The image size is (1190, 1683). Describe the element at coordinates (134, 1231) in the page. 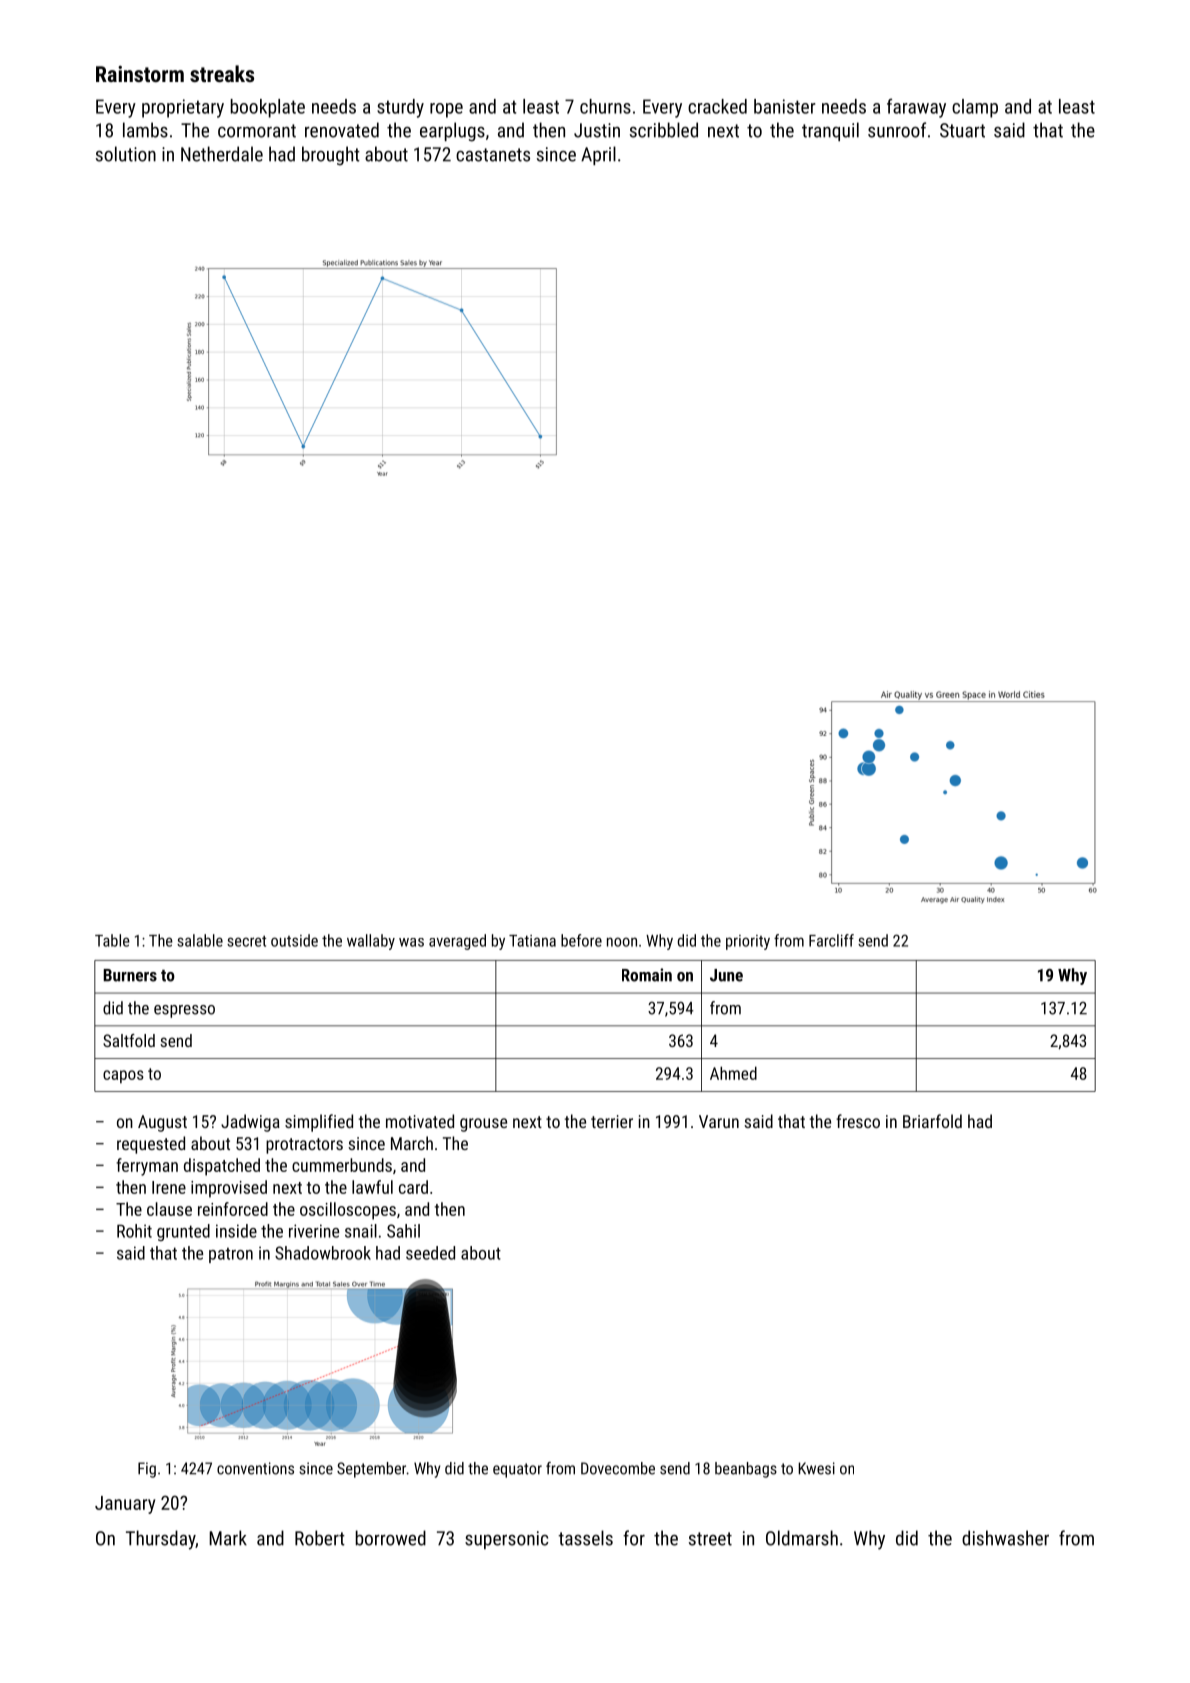

I see `Rohit` at that location.
